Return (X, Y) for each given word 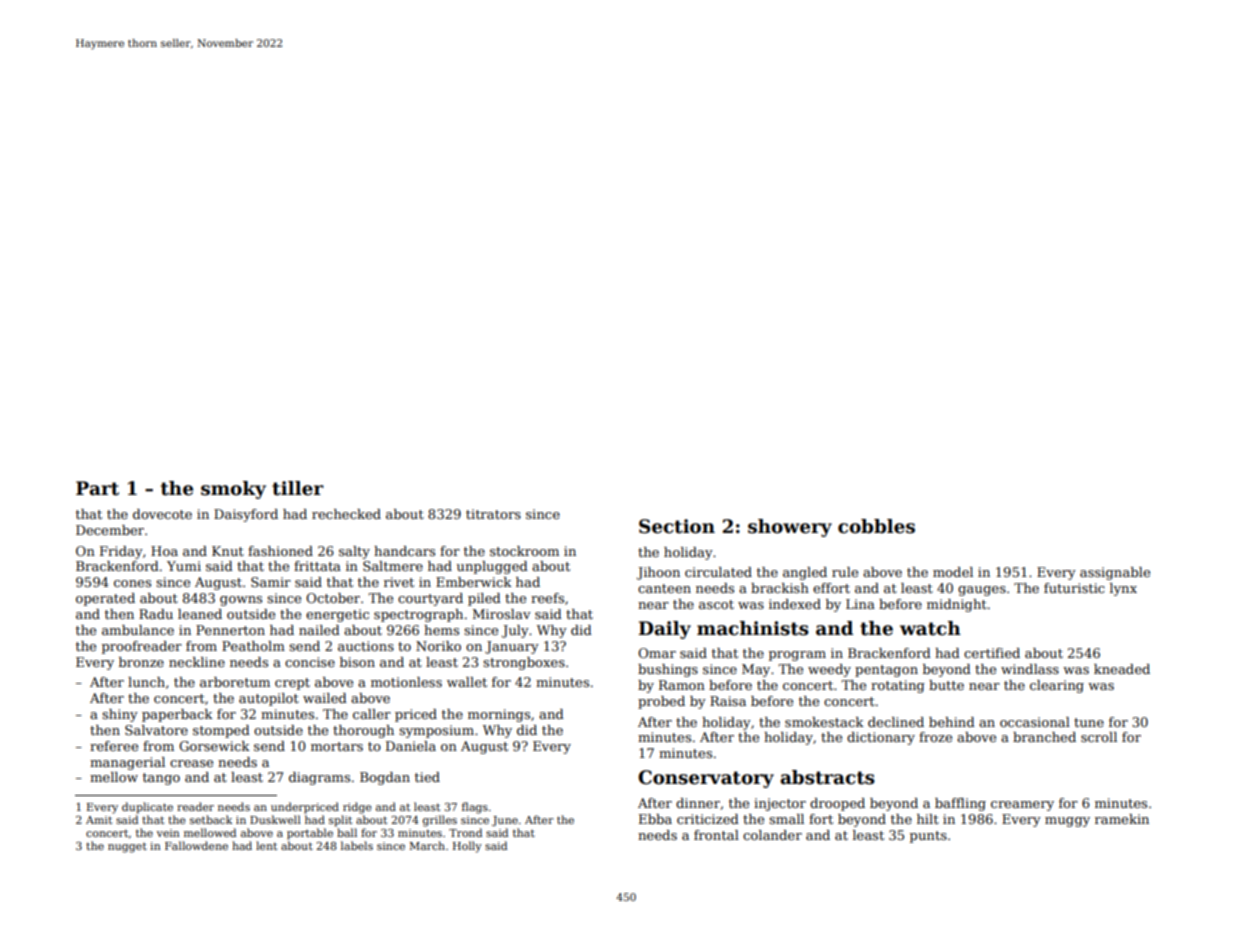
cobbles (876, 526)
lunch (146, 682)
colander (772, 835)
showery (790, 528)
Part (97, 488)
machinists (753, 628)
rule (845, 572)
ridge (357, 808)
